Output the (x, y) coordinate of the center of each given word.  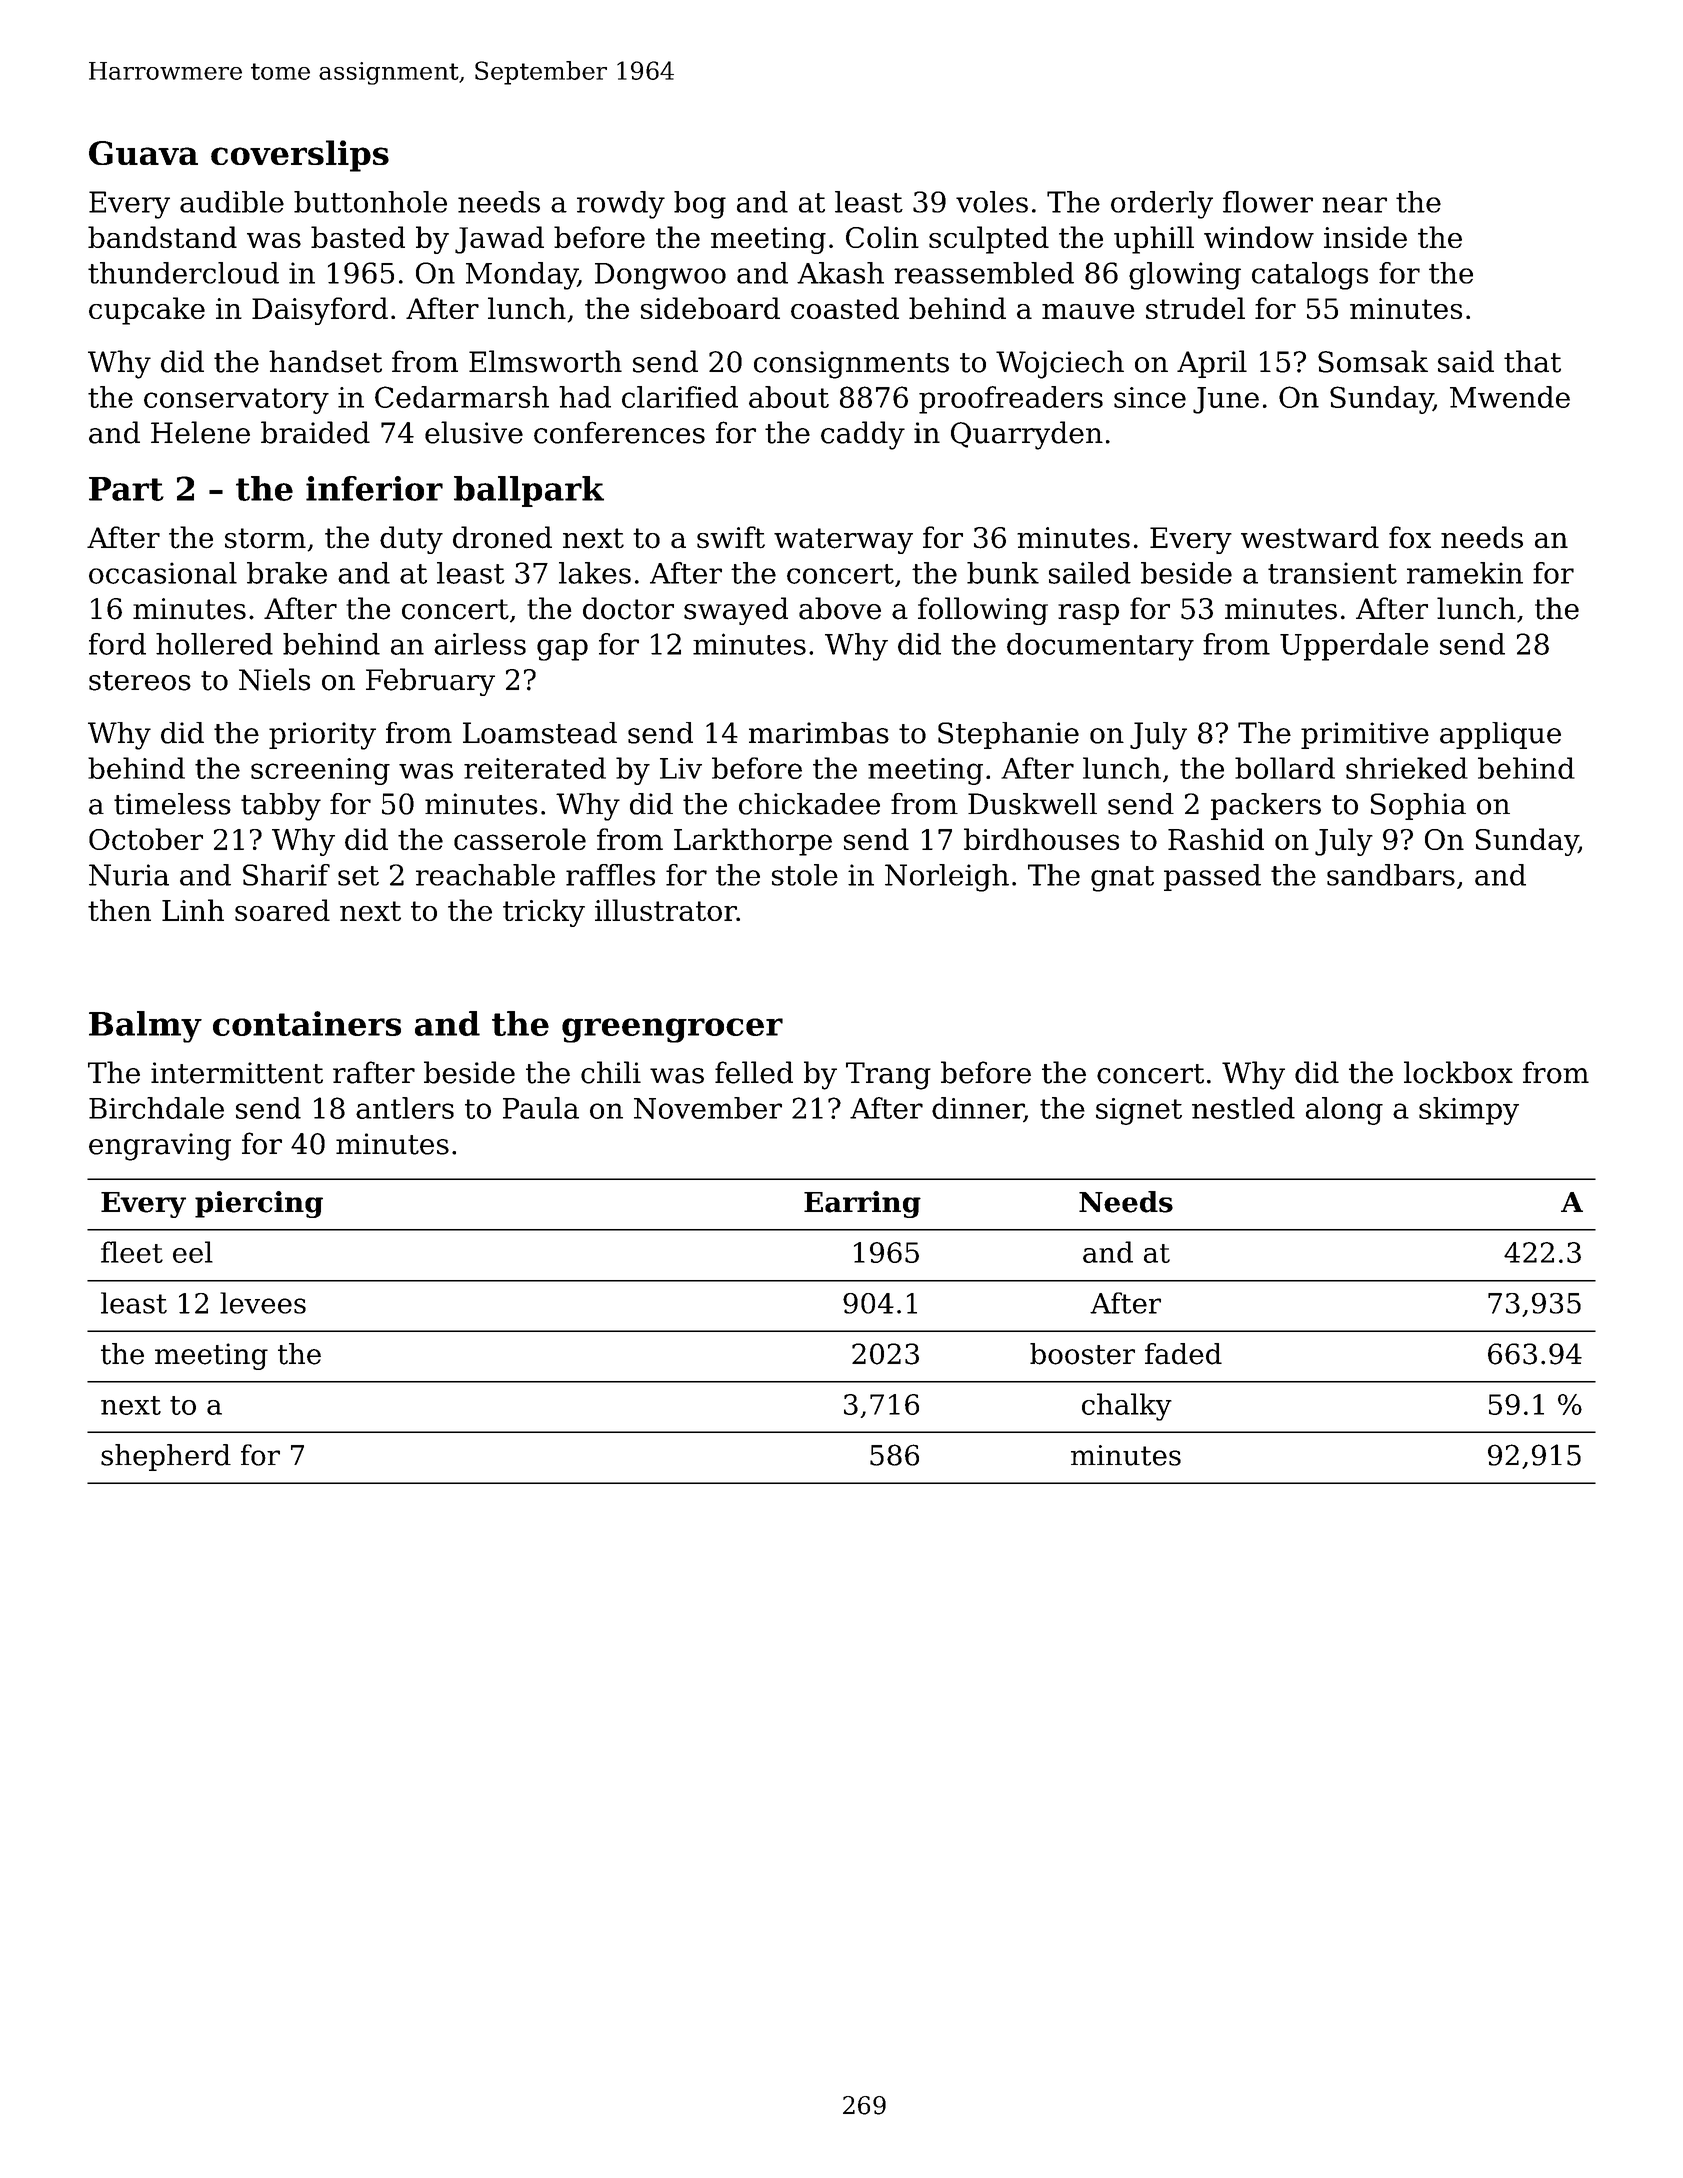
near (1354, 205)
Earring (862, 1204)
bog (700, 205)
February (430, 682)
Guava (143, 153)
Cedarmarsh (462, 397)
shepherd (166, 1457)
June (1226, 400)
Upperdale (1354, 647)
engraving (160, 1147)
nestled (1243, 1108)
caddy (863, 435)
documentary (1100, 647)
